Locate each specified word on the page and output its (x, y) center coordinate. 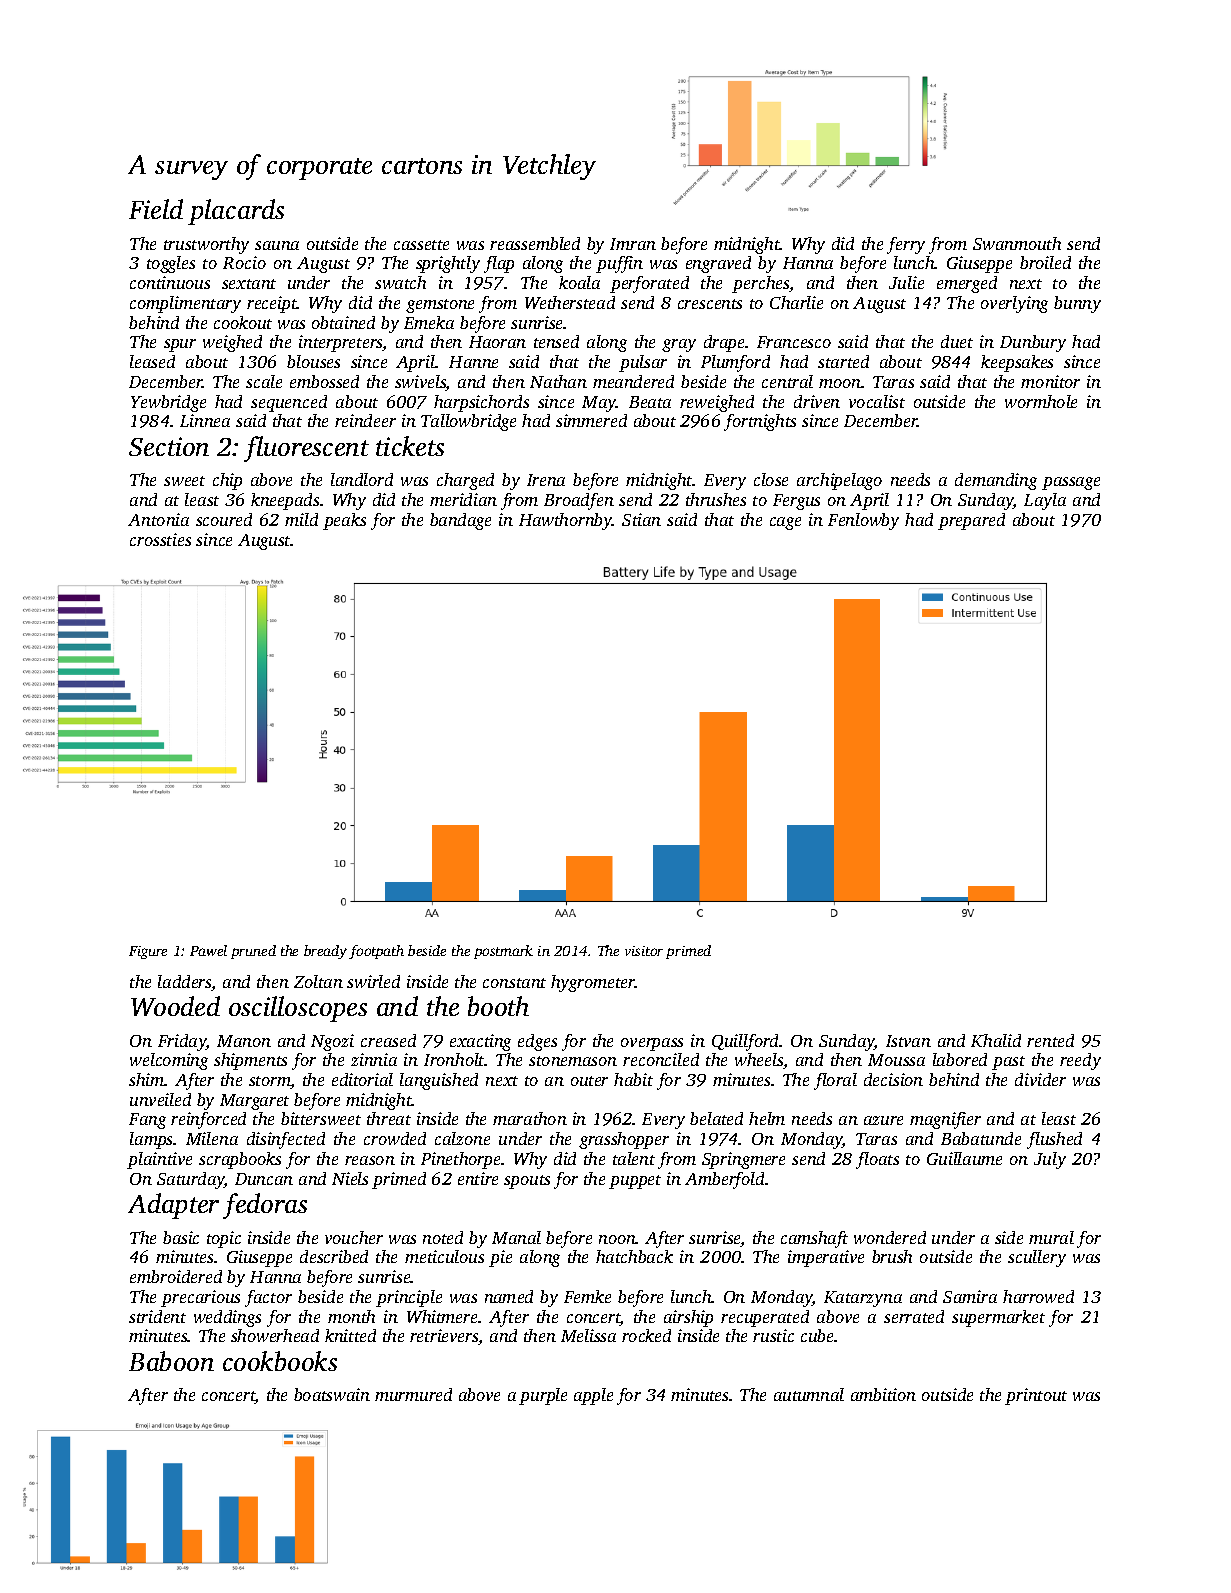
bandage (460, 521)
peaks (344, 521)
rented (1050, 1040)
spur (180, 345)
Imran (633, 244)
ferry (906, 245)
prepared (971, 521)
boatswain (332, 1394)
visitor (644, 951)
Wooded (175, 1006)
